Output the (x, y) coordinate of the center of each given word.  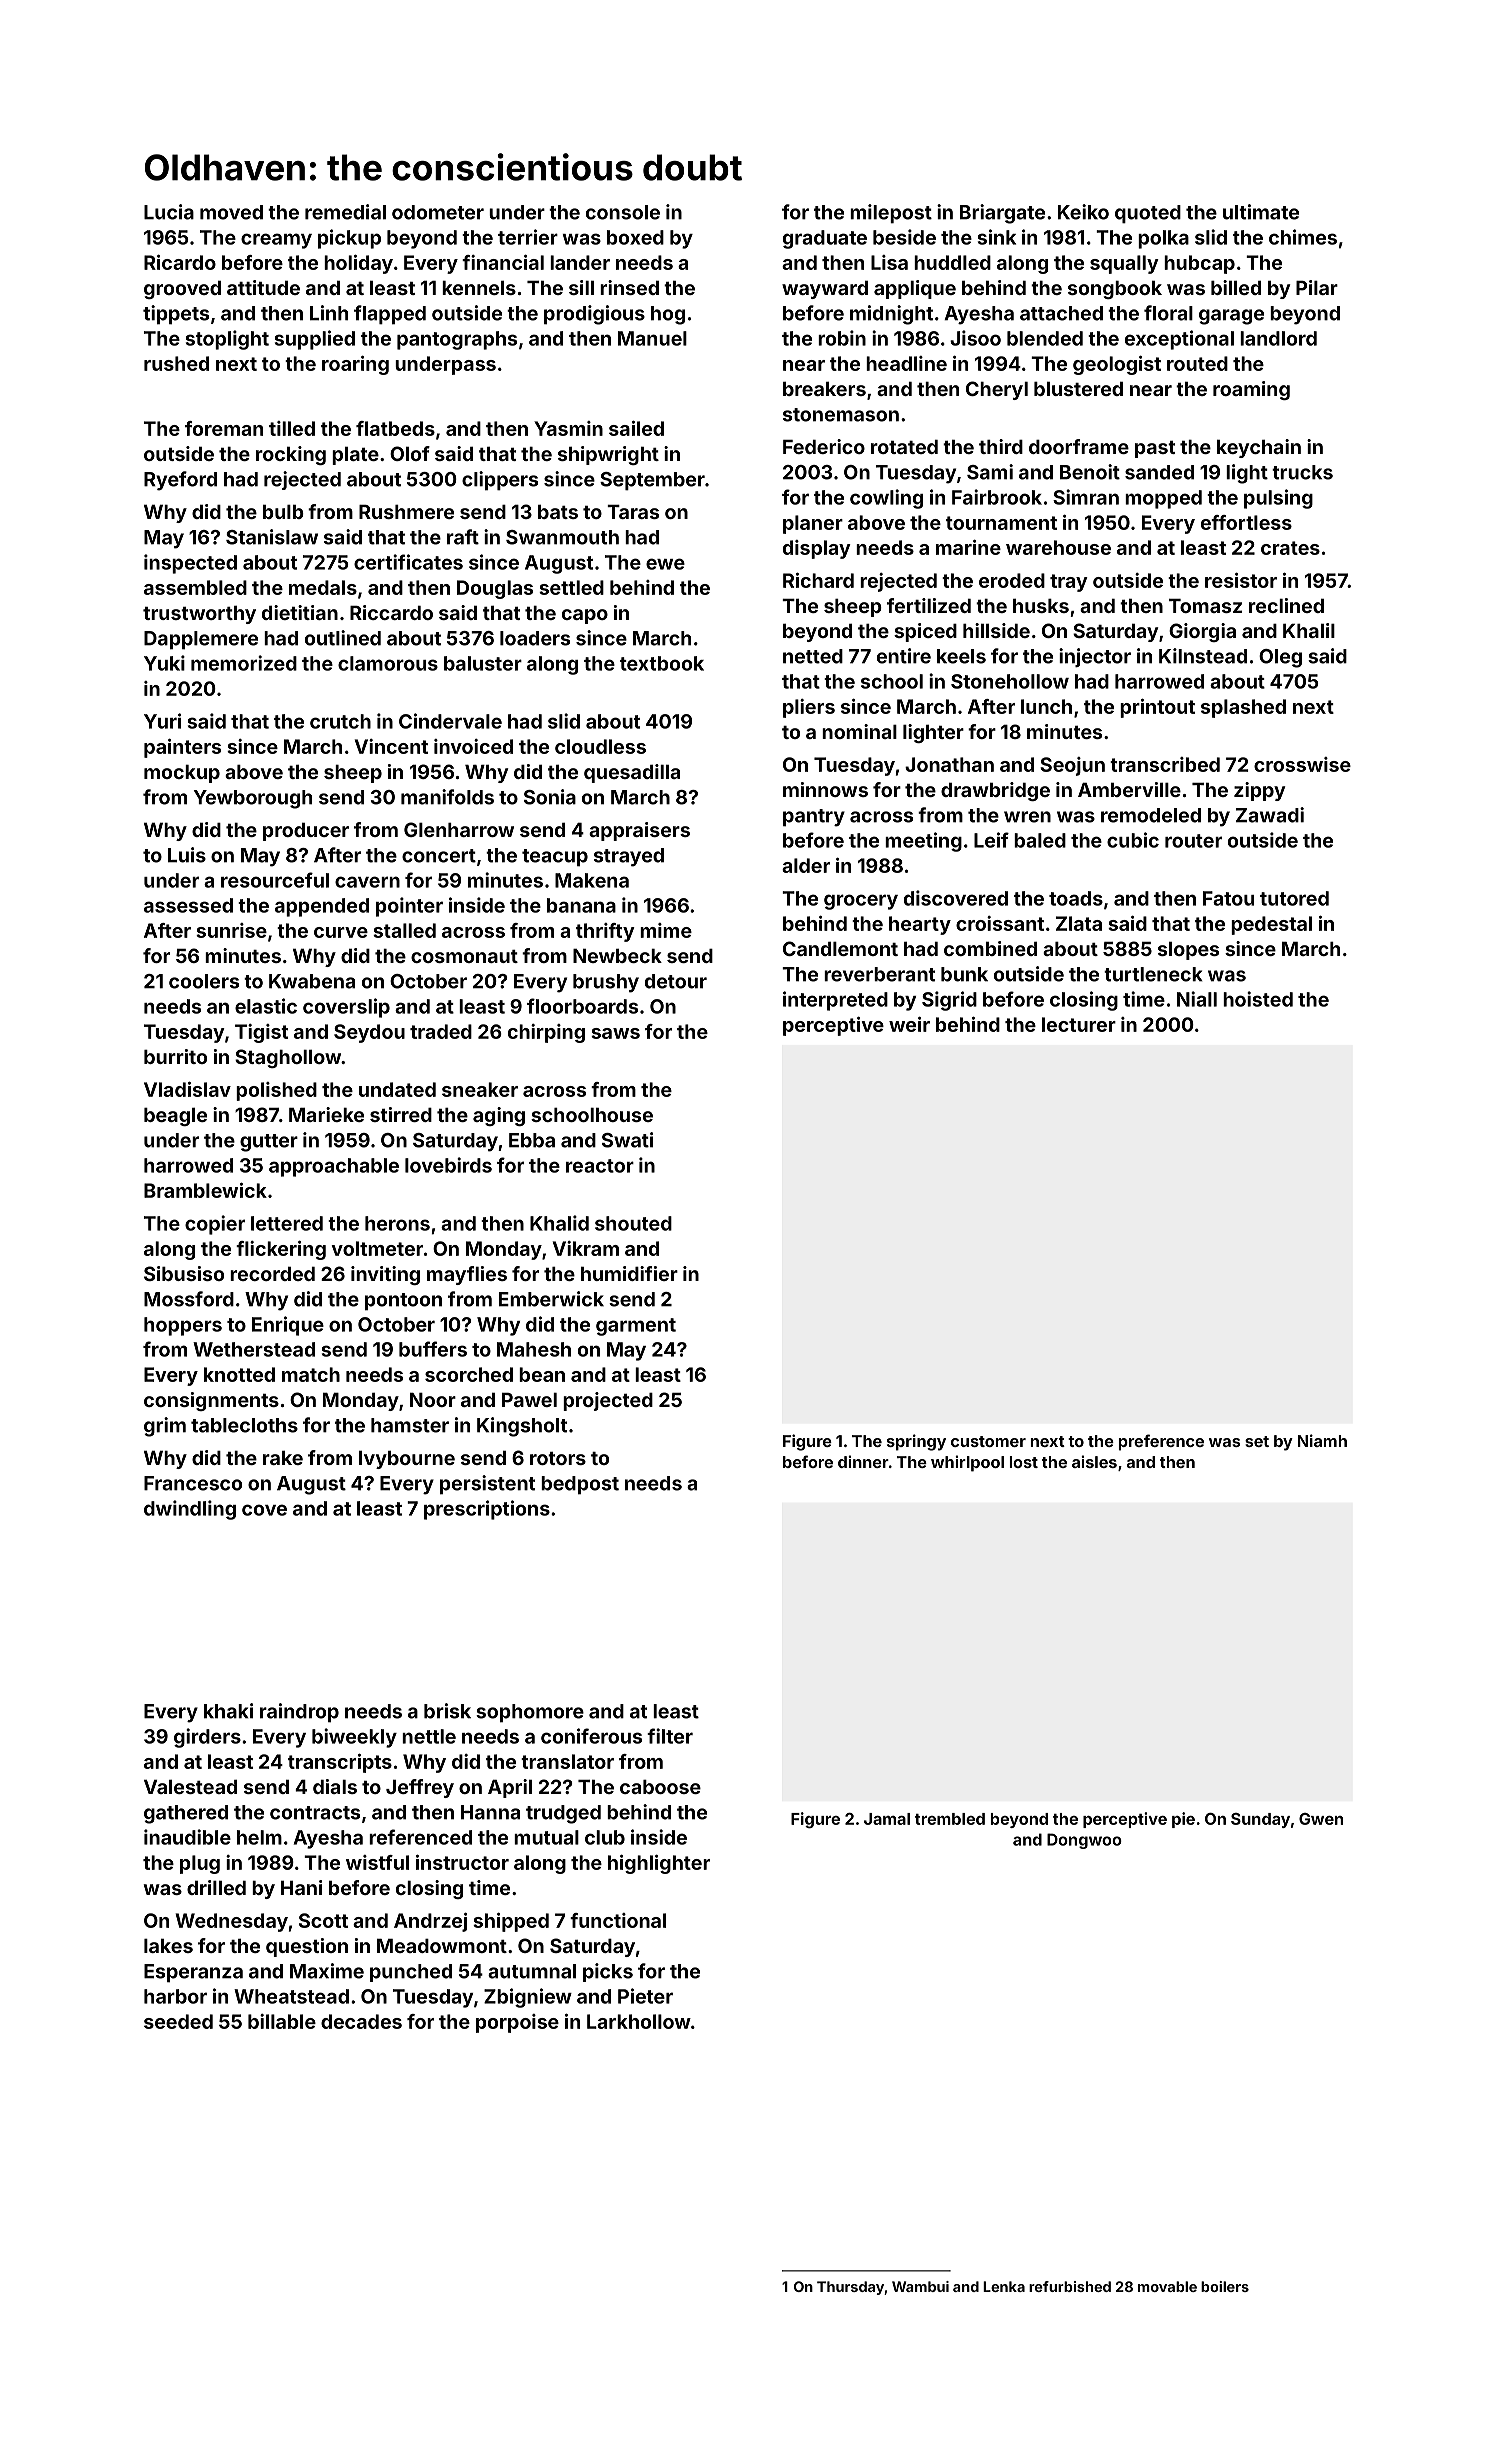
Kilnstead (1203, 656)
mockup (182, 774)
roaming (1251, 390)
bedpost (580, 1485)
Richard (818, 580)
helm (259, 1837)
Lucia (169, 212)
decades (361, 2021)
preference (1161, 1442)
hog (668, 315)
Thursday (850, 2288)
